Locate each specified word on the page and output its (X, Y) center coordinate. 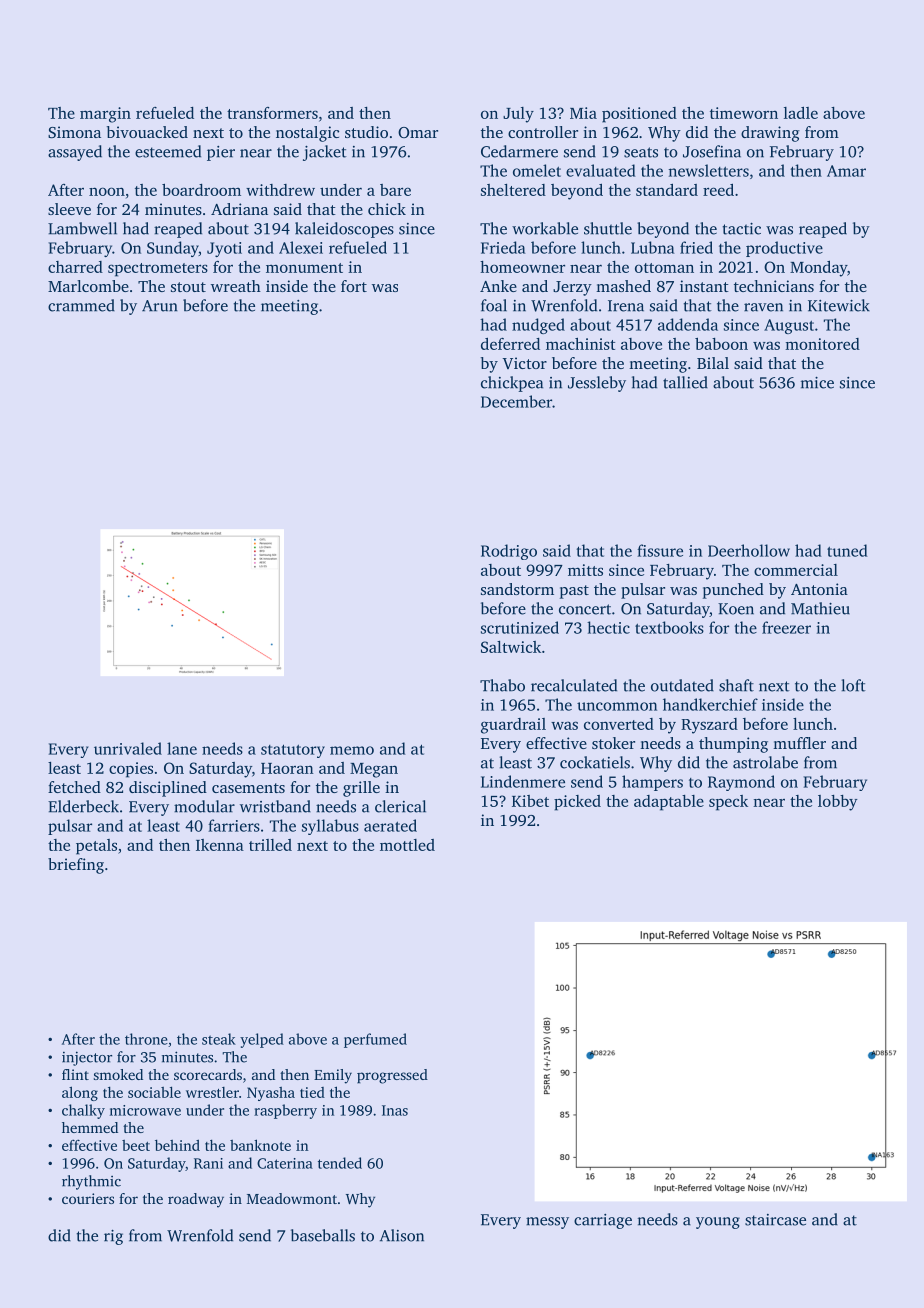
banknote (260, 1145)
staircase (775, 1220)
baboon (721, 344)
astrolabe (765, 762)
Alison (402, 1235)
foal (494, 305)
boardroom (201, 190)
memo (352, 750)
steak (219, 1039)
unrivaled (128, 748)
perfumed (375, 1040)
